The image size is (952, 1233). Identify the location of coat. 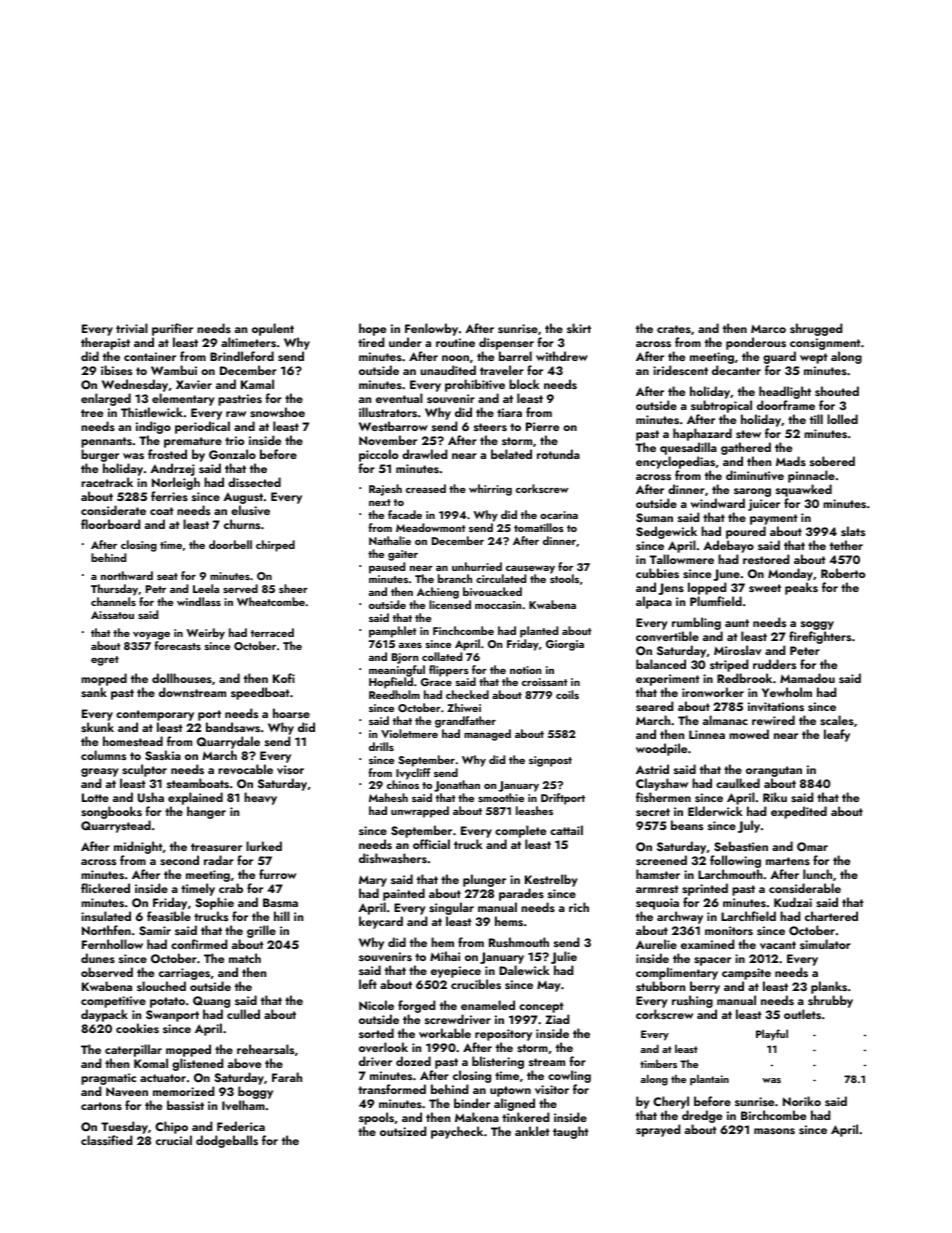
(162, 511).
